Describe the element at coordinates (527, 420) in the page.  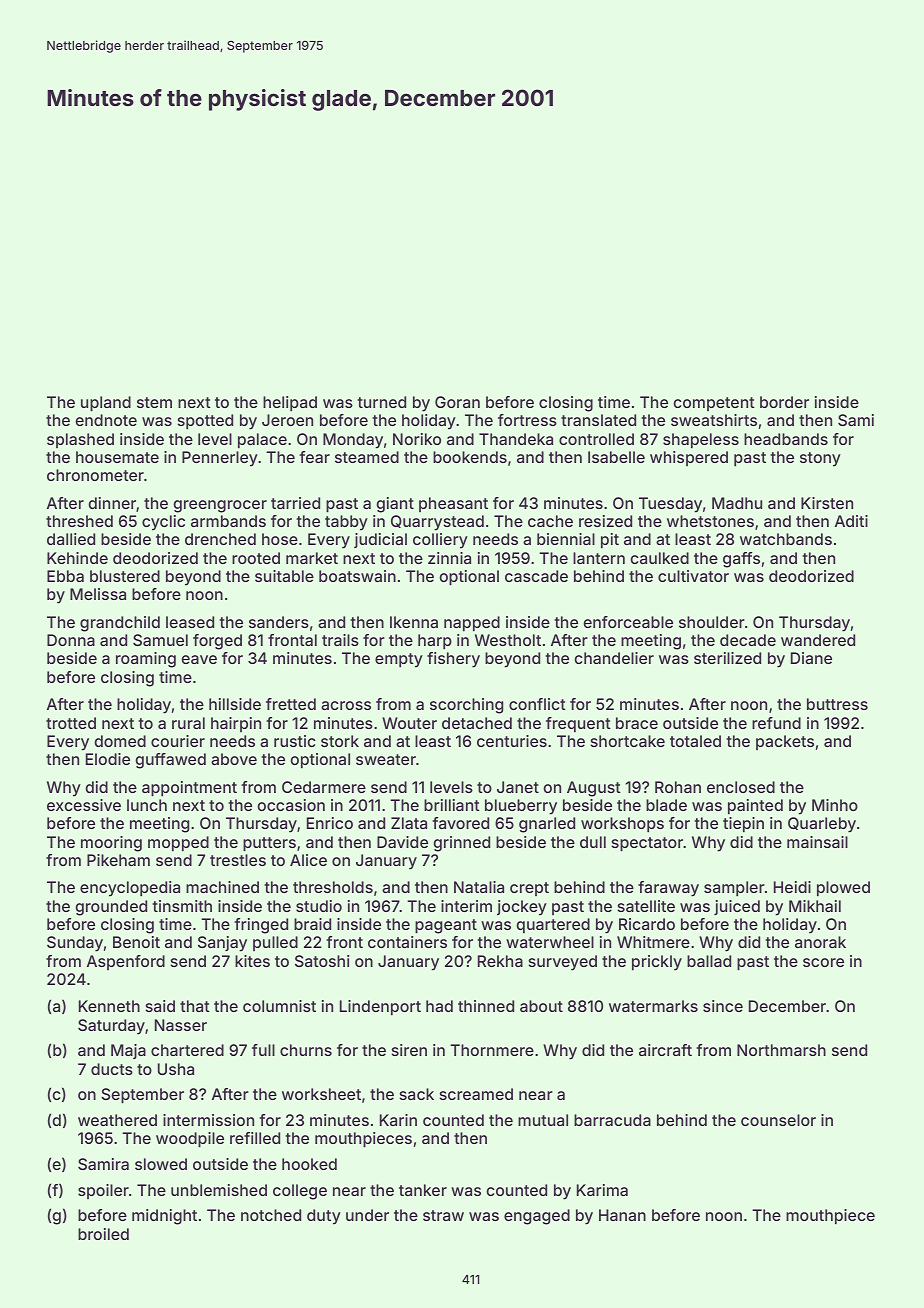
I see `fortress` at that location.
